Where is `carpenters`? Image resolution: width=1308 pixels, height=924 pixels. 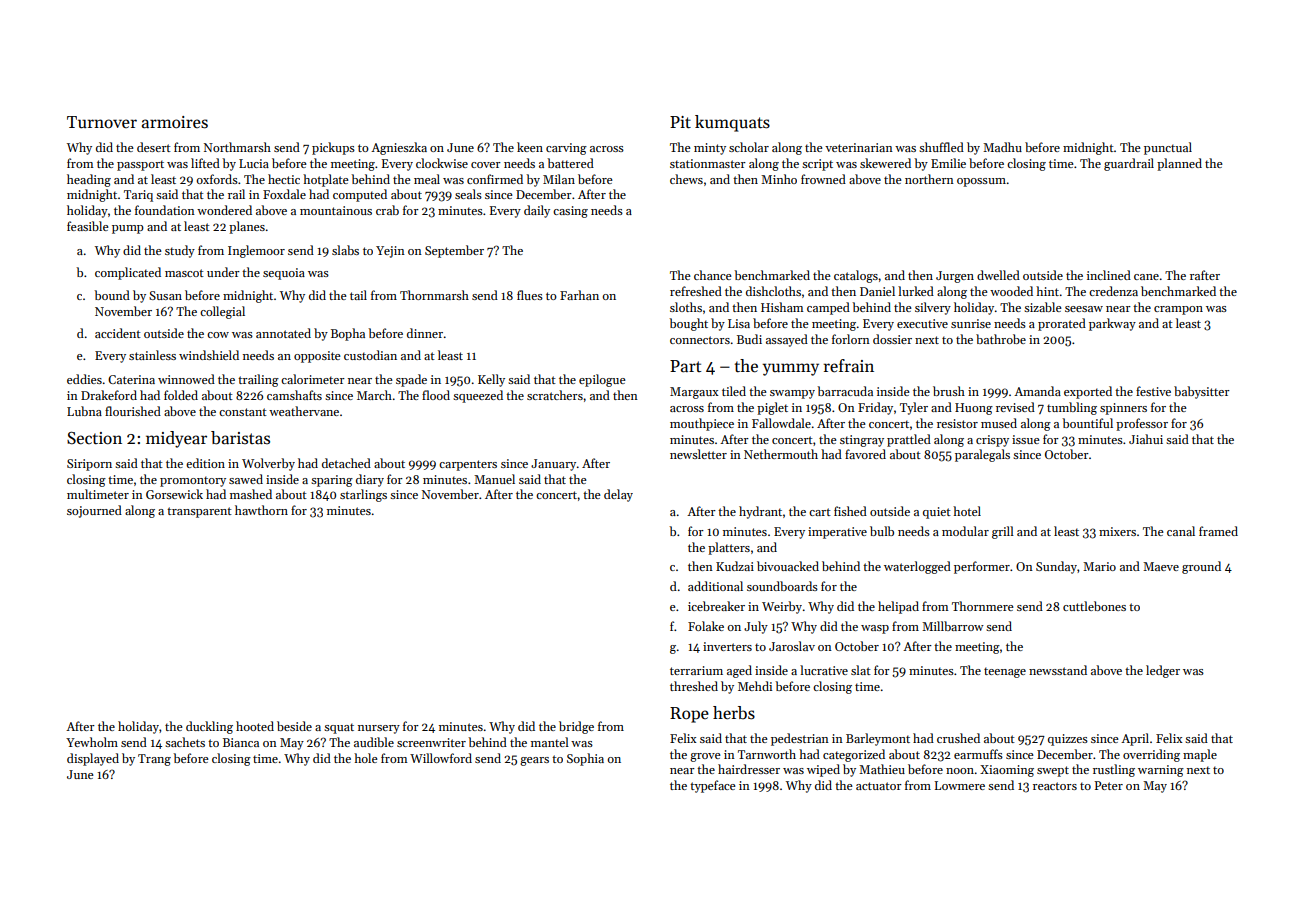 carpenters is located at coordinates (468, 465).
